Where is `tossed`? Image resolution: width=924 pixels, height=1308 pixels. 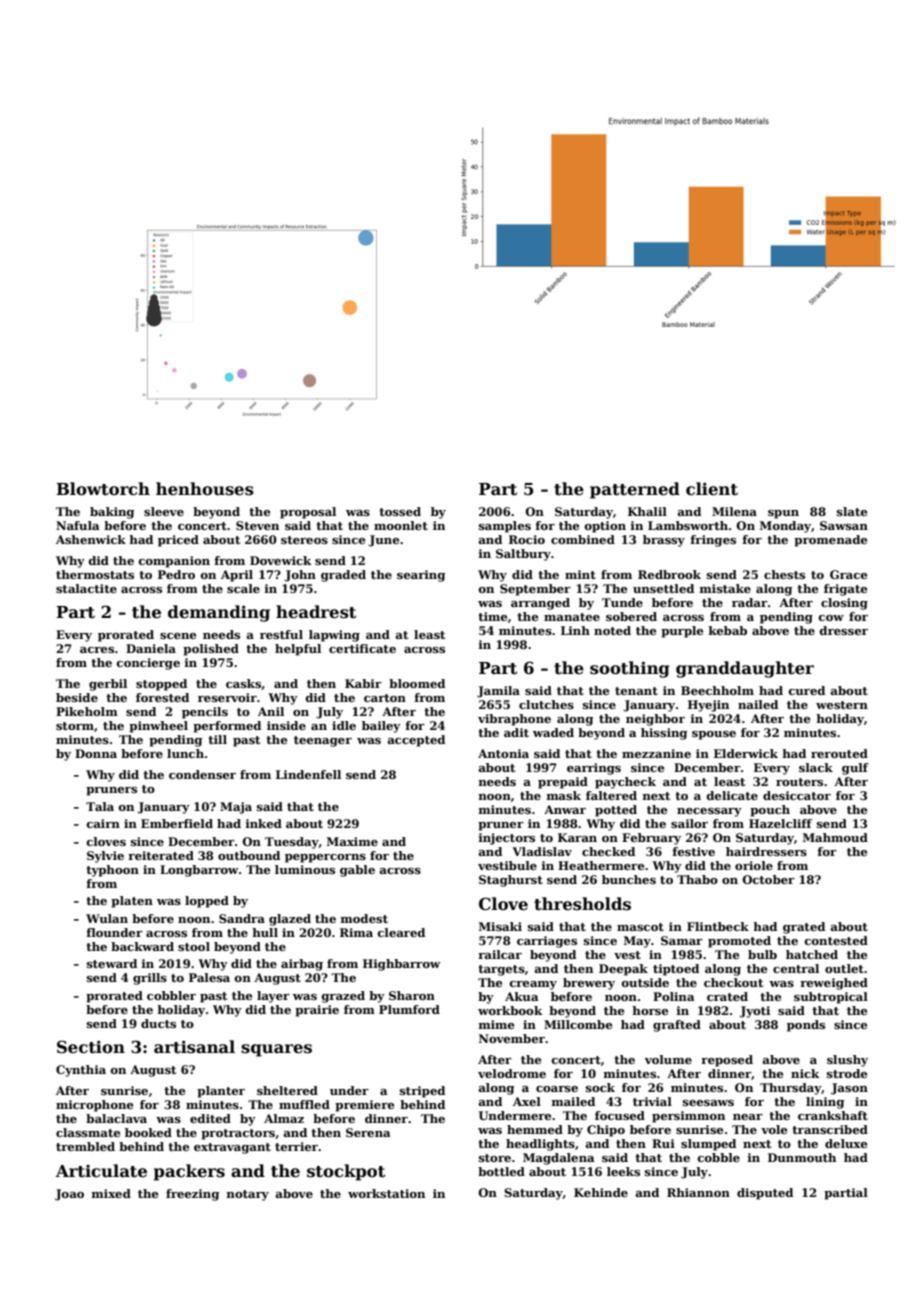 tossed is located at coordinates (400, 511).
